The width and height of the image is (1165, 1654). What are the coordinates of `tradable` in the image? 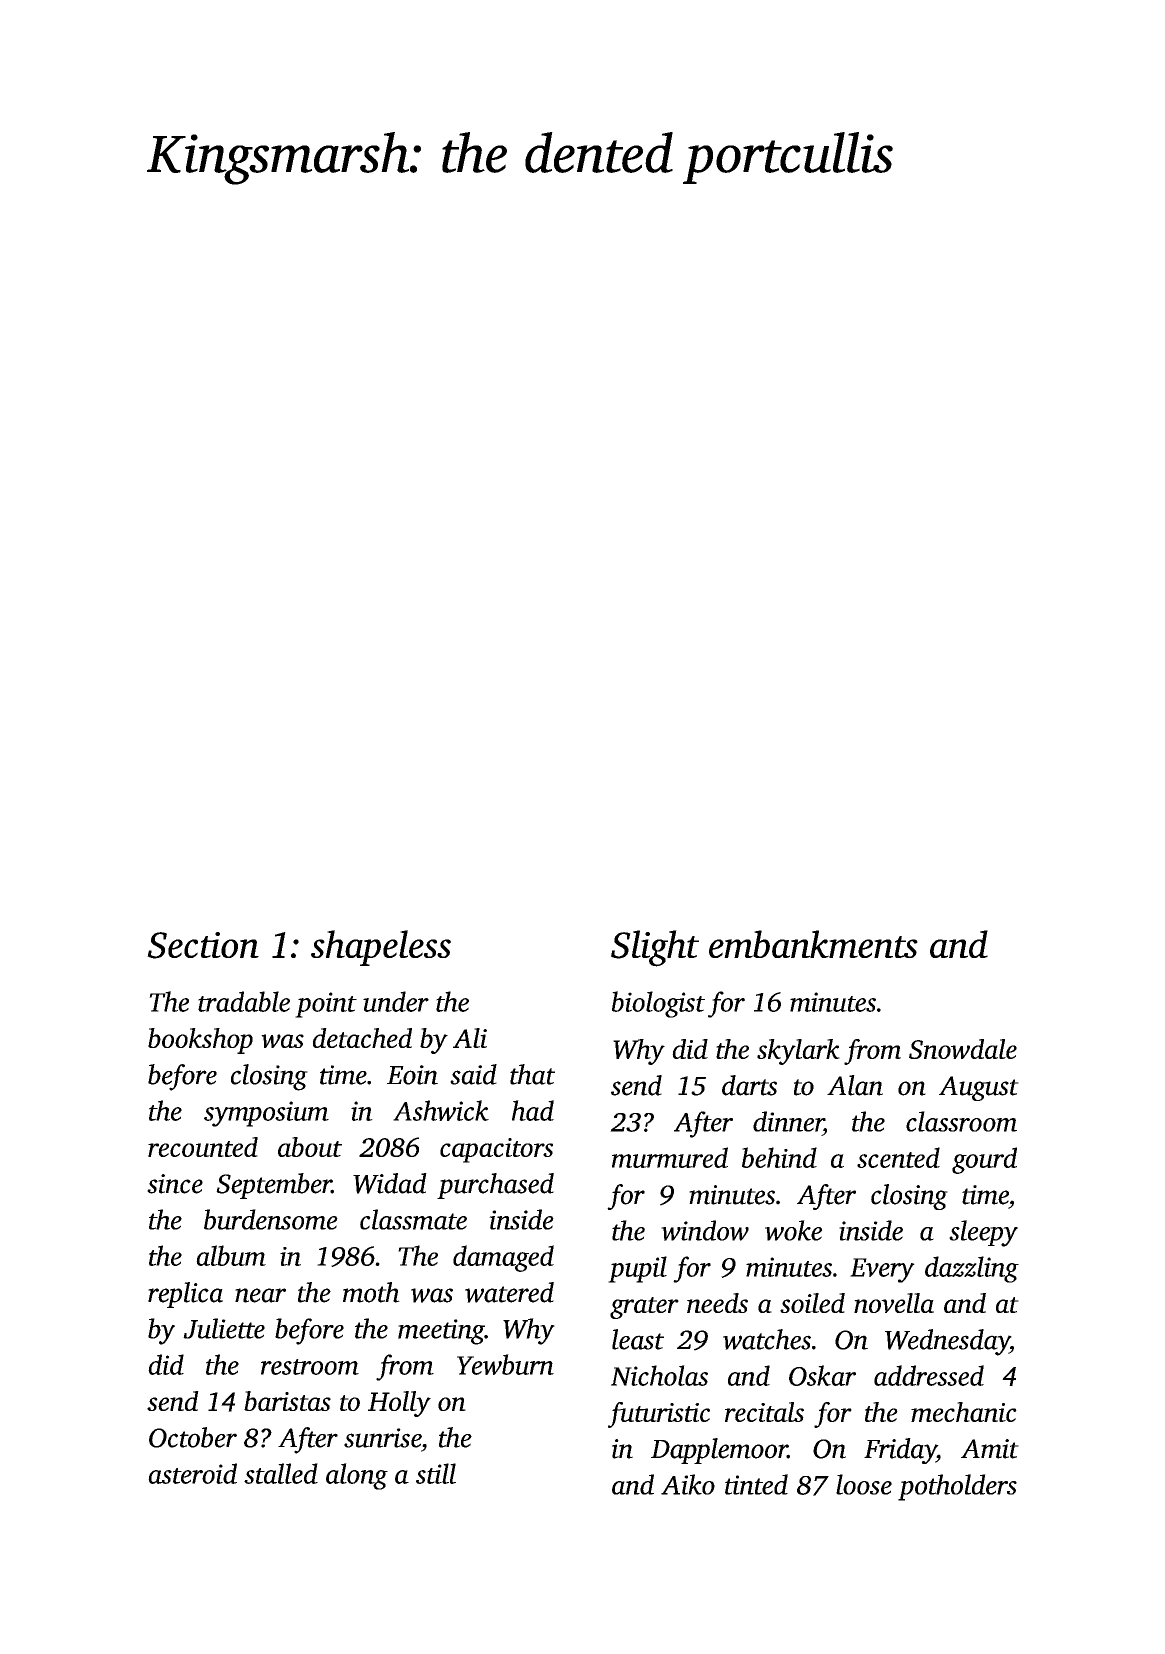 It's located at (244, 1001).
